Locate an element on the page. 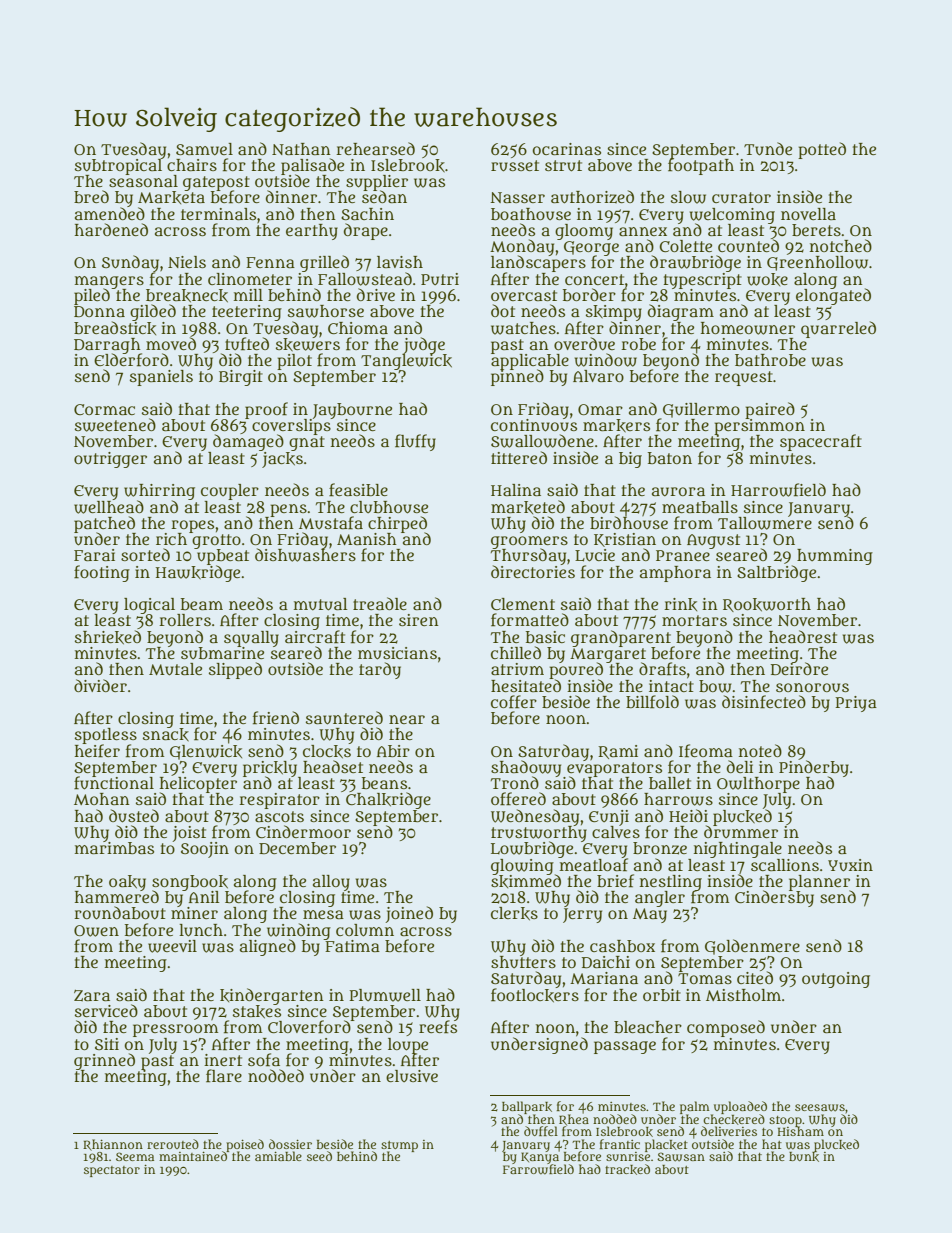 This page has width=952, height=1233. planner is located at coordinates (820, 883).
